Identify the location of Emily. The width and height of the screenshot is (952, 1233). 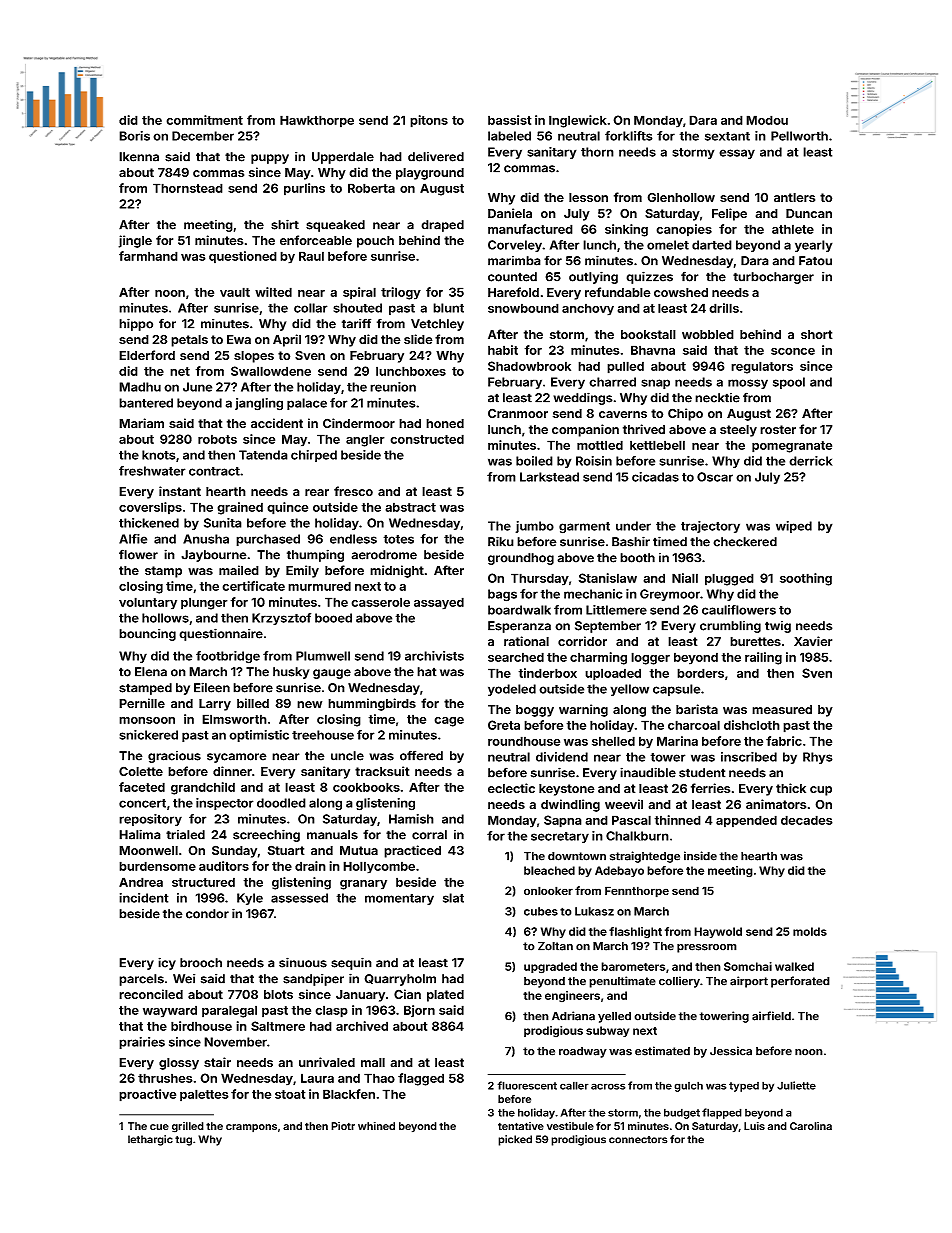
(302, 571).
